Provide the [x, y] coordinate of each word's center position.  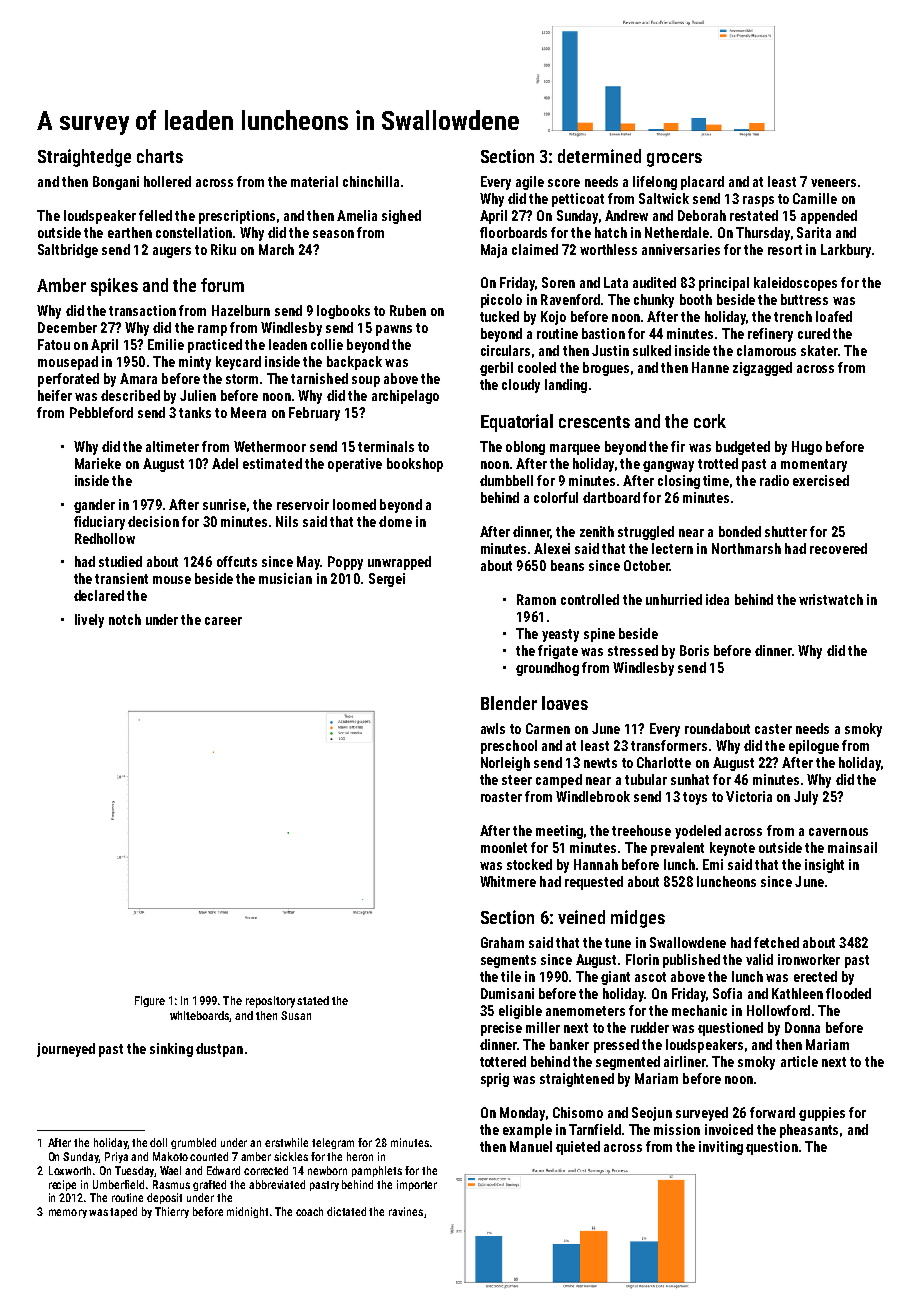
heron [360, 1156]
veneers [833, 183]
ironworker [809, 959]
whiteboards [200, 1016]
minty [195, 363]
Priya [116, 1157]
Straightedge [84, 158]
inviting [721, 1148]
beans [567, 565]
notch [125, 619]
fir [678, 446]
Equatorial [517, 423]
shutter [786, 531]
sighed [401, 217]
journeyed [66, 1050]
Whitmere [508, 881]
